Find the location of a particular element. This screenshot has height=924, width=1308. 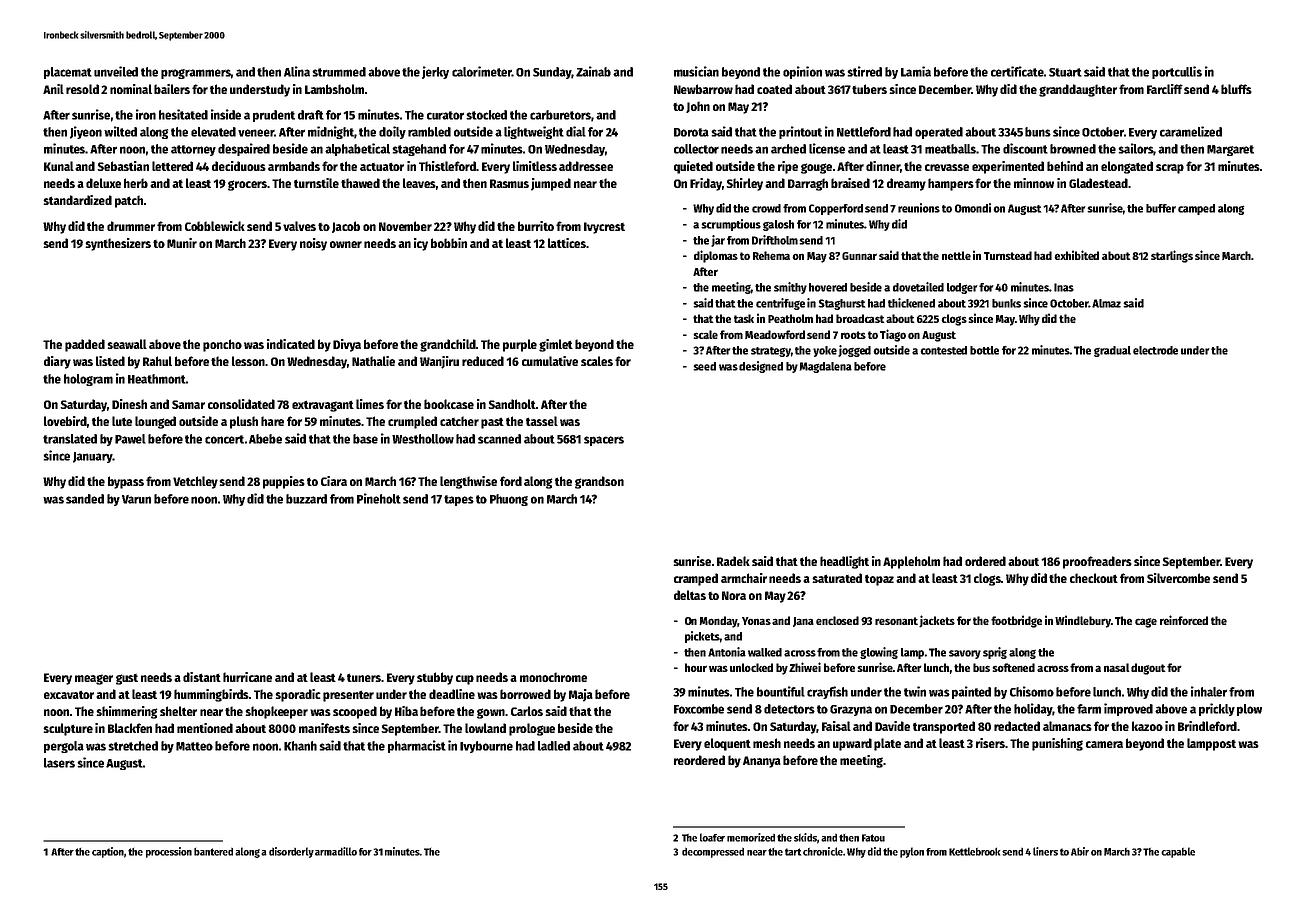

seed is located at coordinates (704, 366).
